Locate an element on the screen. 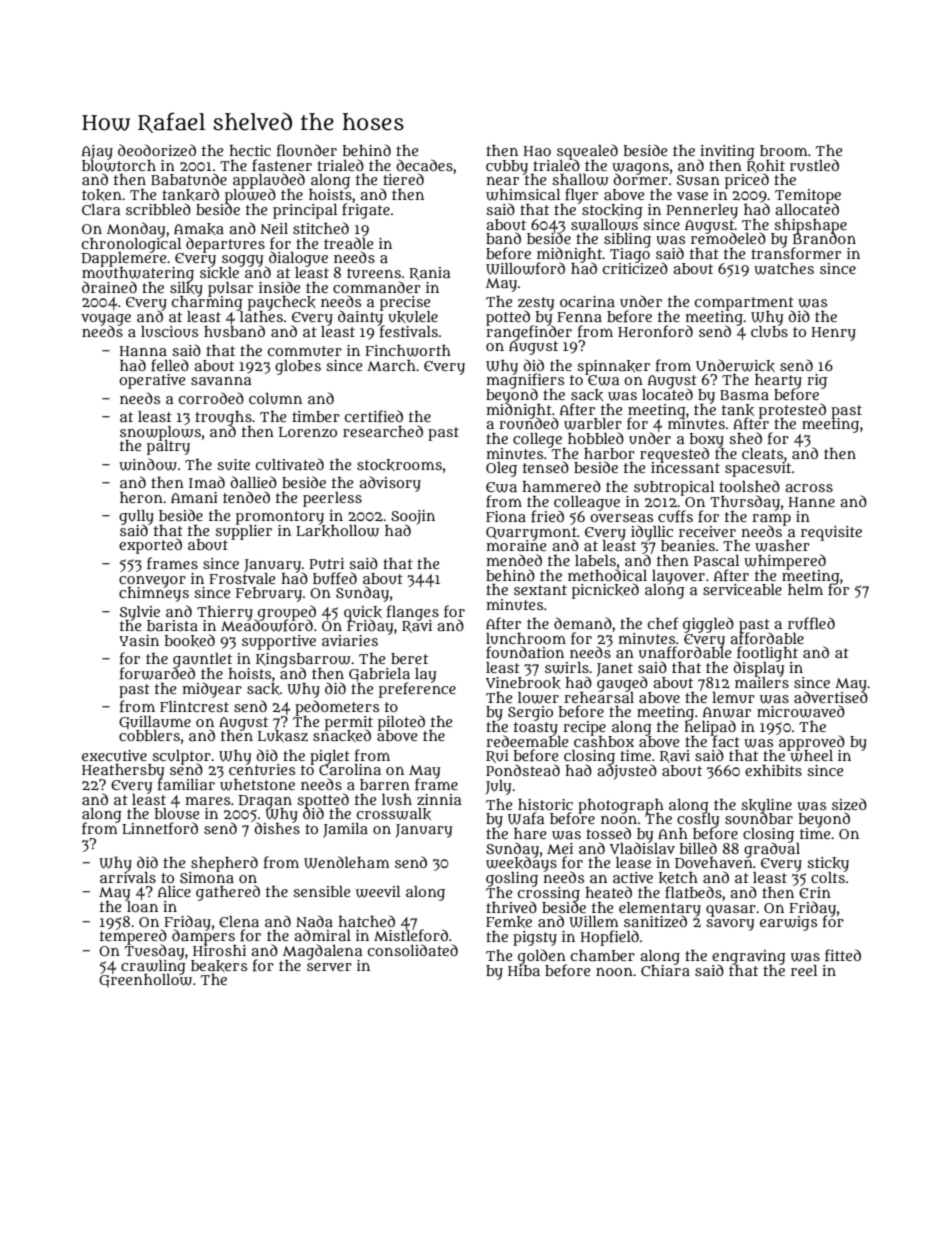 Image resolution: width=952 pixels, height=1233 pixels. sculptor is located at coordinates (181, 757).
